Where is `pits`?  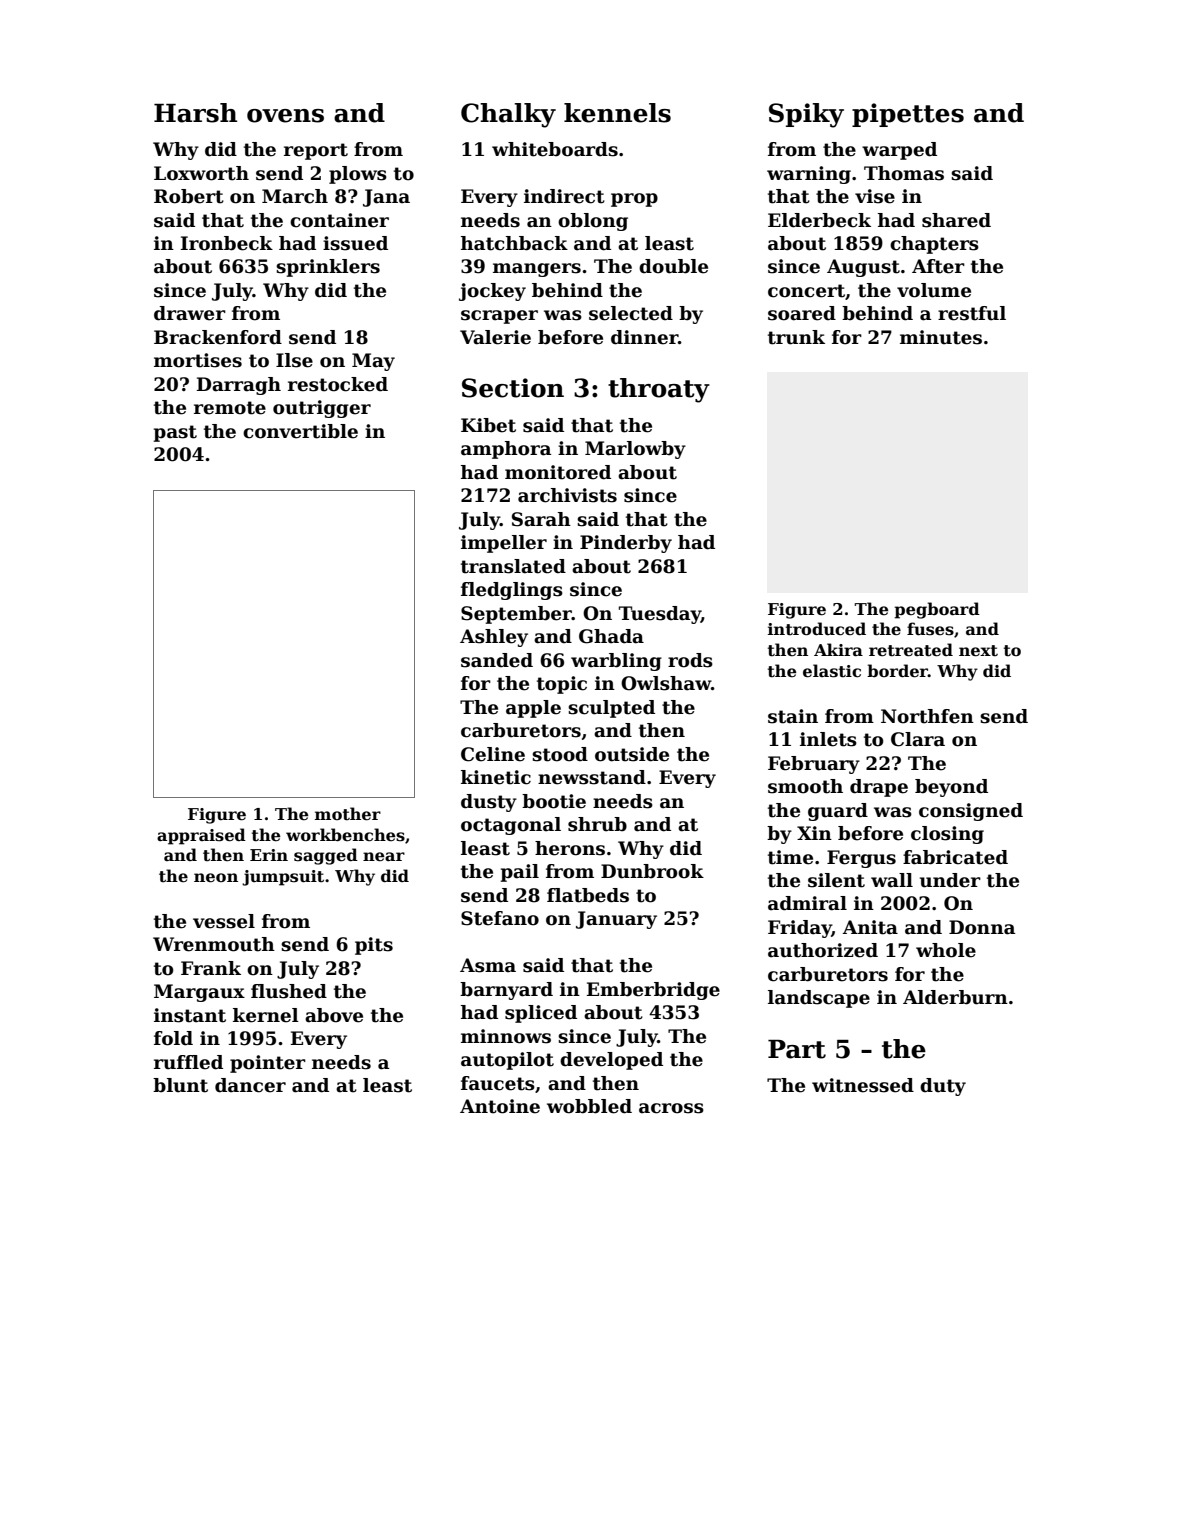 pits is located at coordinates (374, 946).
